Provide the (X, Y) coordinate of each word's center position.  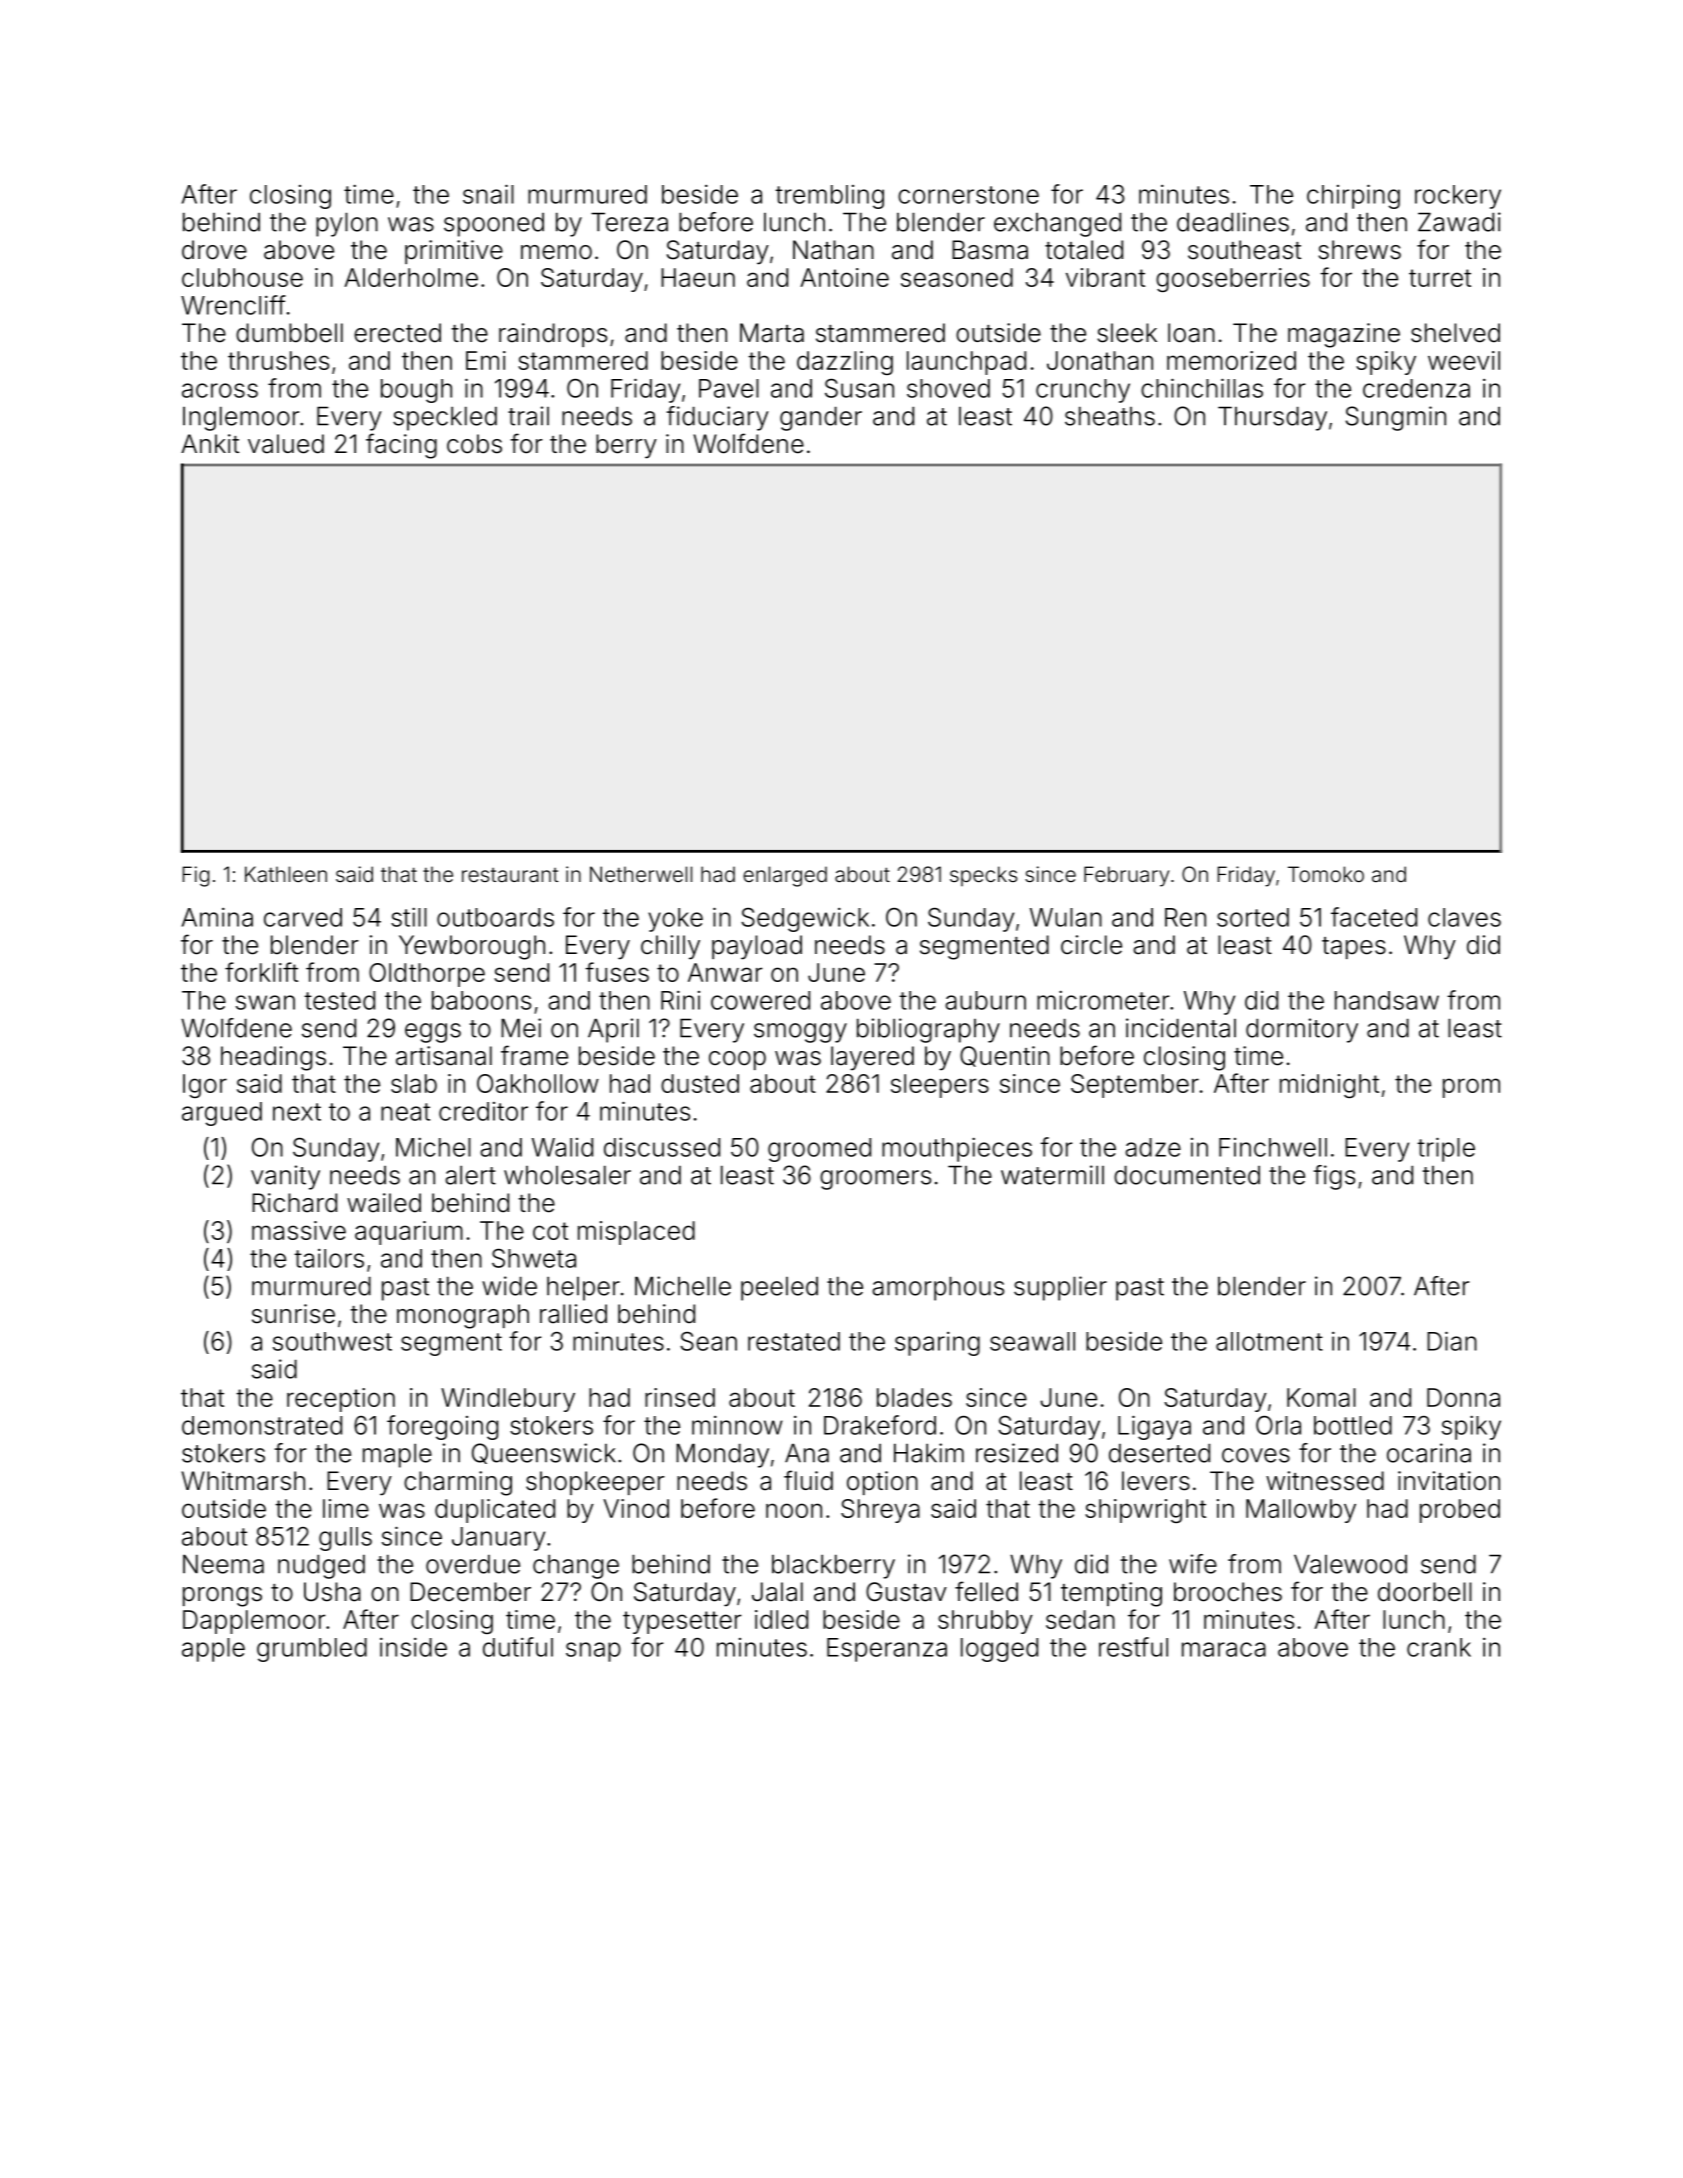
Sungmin (1396, 418)
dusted (700, 1083)
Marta (772, 333)
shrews (1359, 250)
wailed (384, 1203)
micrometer (1103, 1000)
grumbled (312, 1650)
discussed (662, 1147)
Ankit (210, 443)
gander (821, 418)
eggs (433, 1033)
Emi (486, 360)
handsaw (1387, 1000)
